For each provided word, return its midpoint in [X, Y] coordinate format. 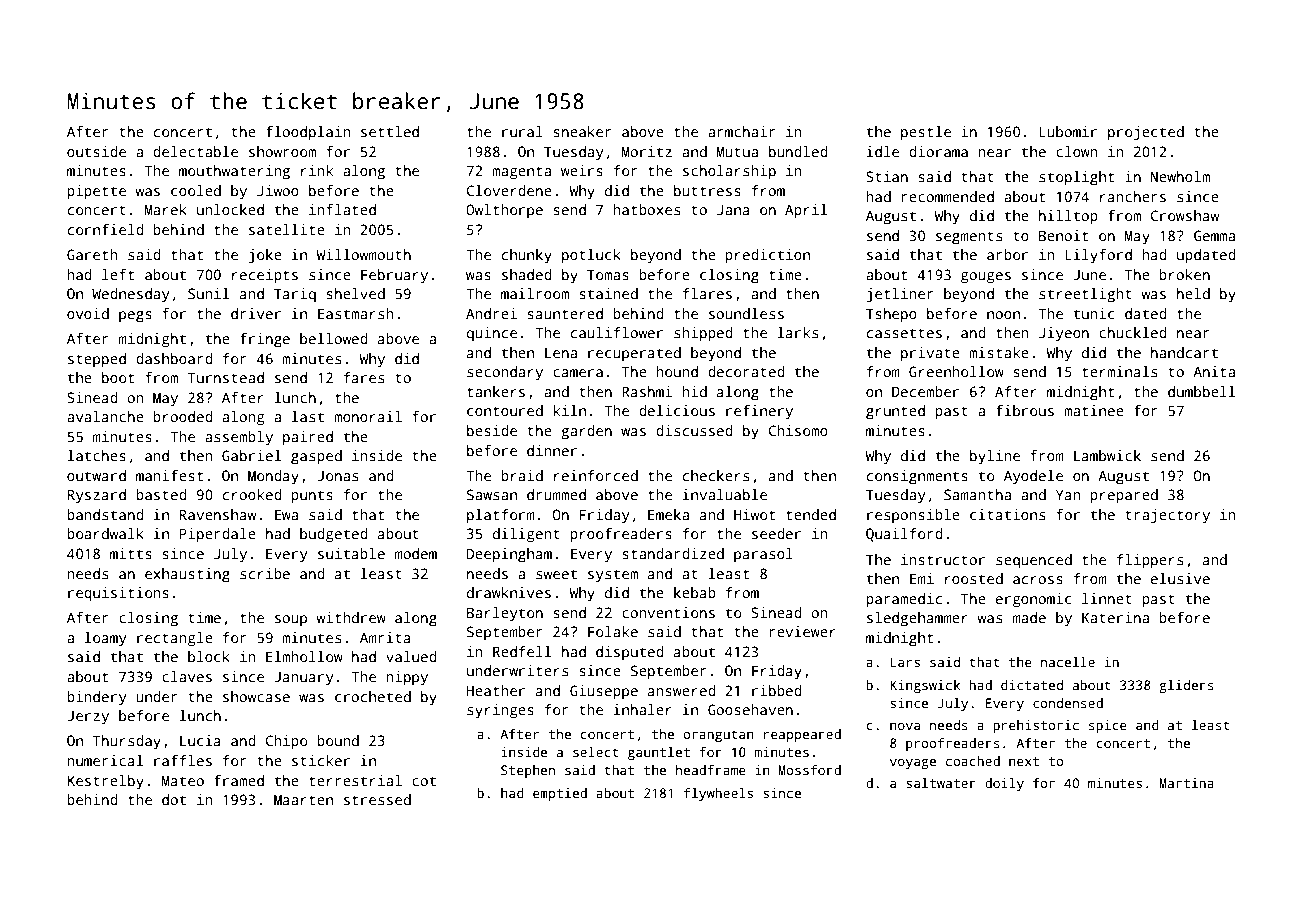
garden [586, 432]
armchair [742, 131]
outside [96, 151]
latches [97, 455]
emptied [560, 794]
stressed [377, 799]
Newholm [1180, 176]
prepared [1124, 496]
